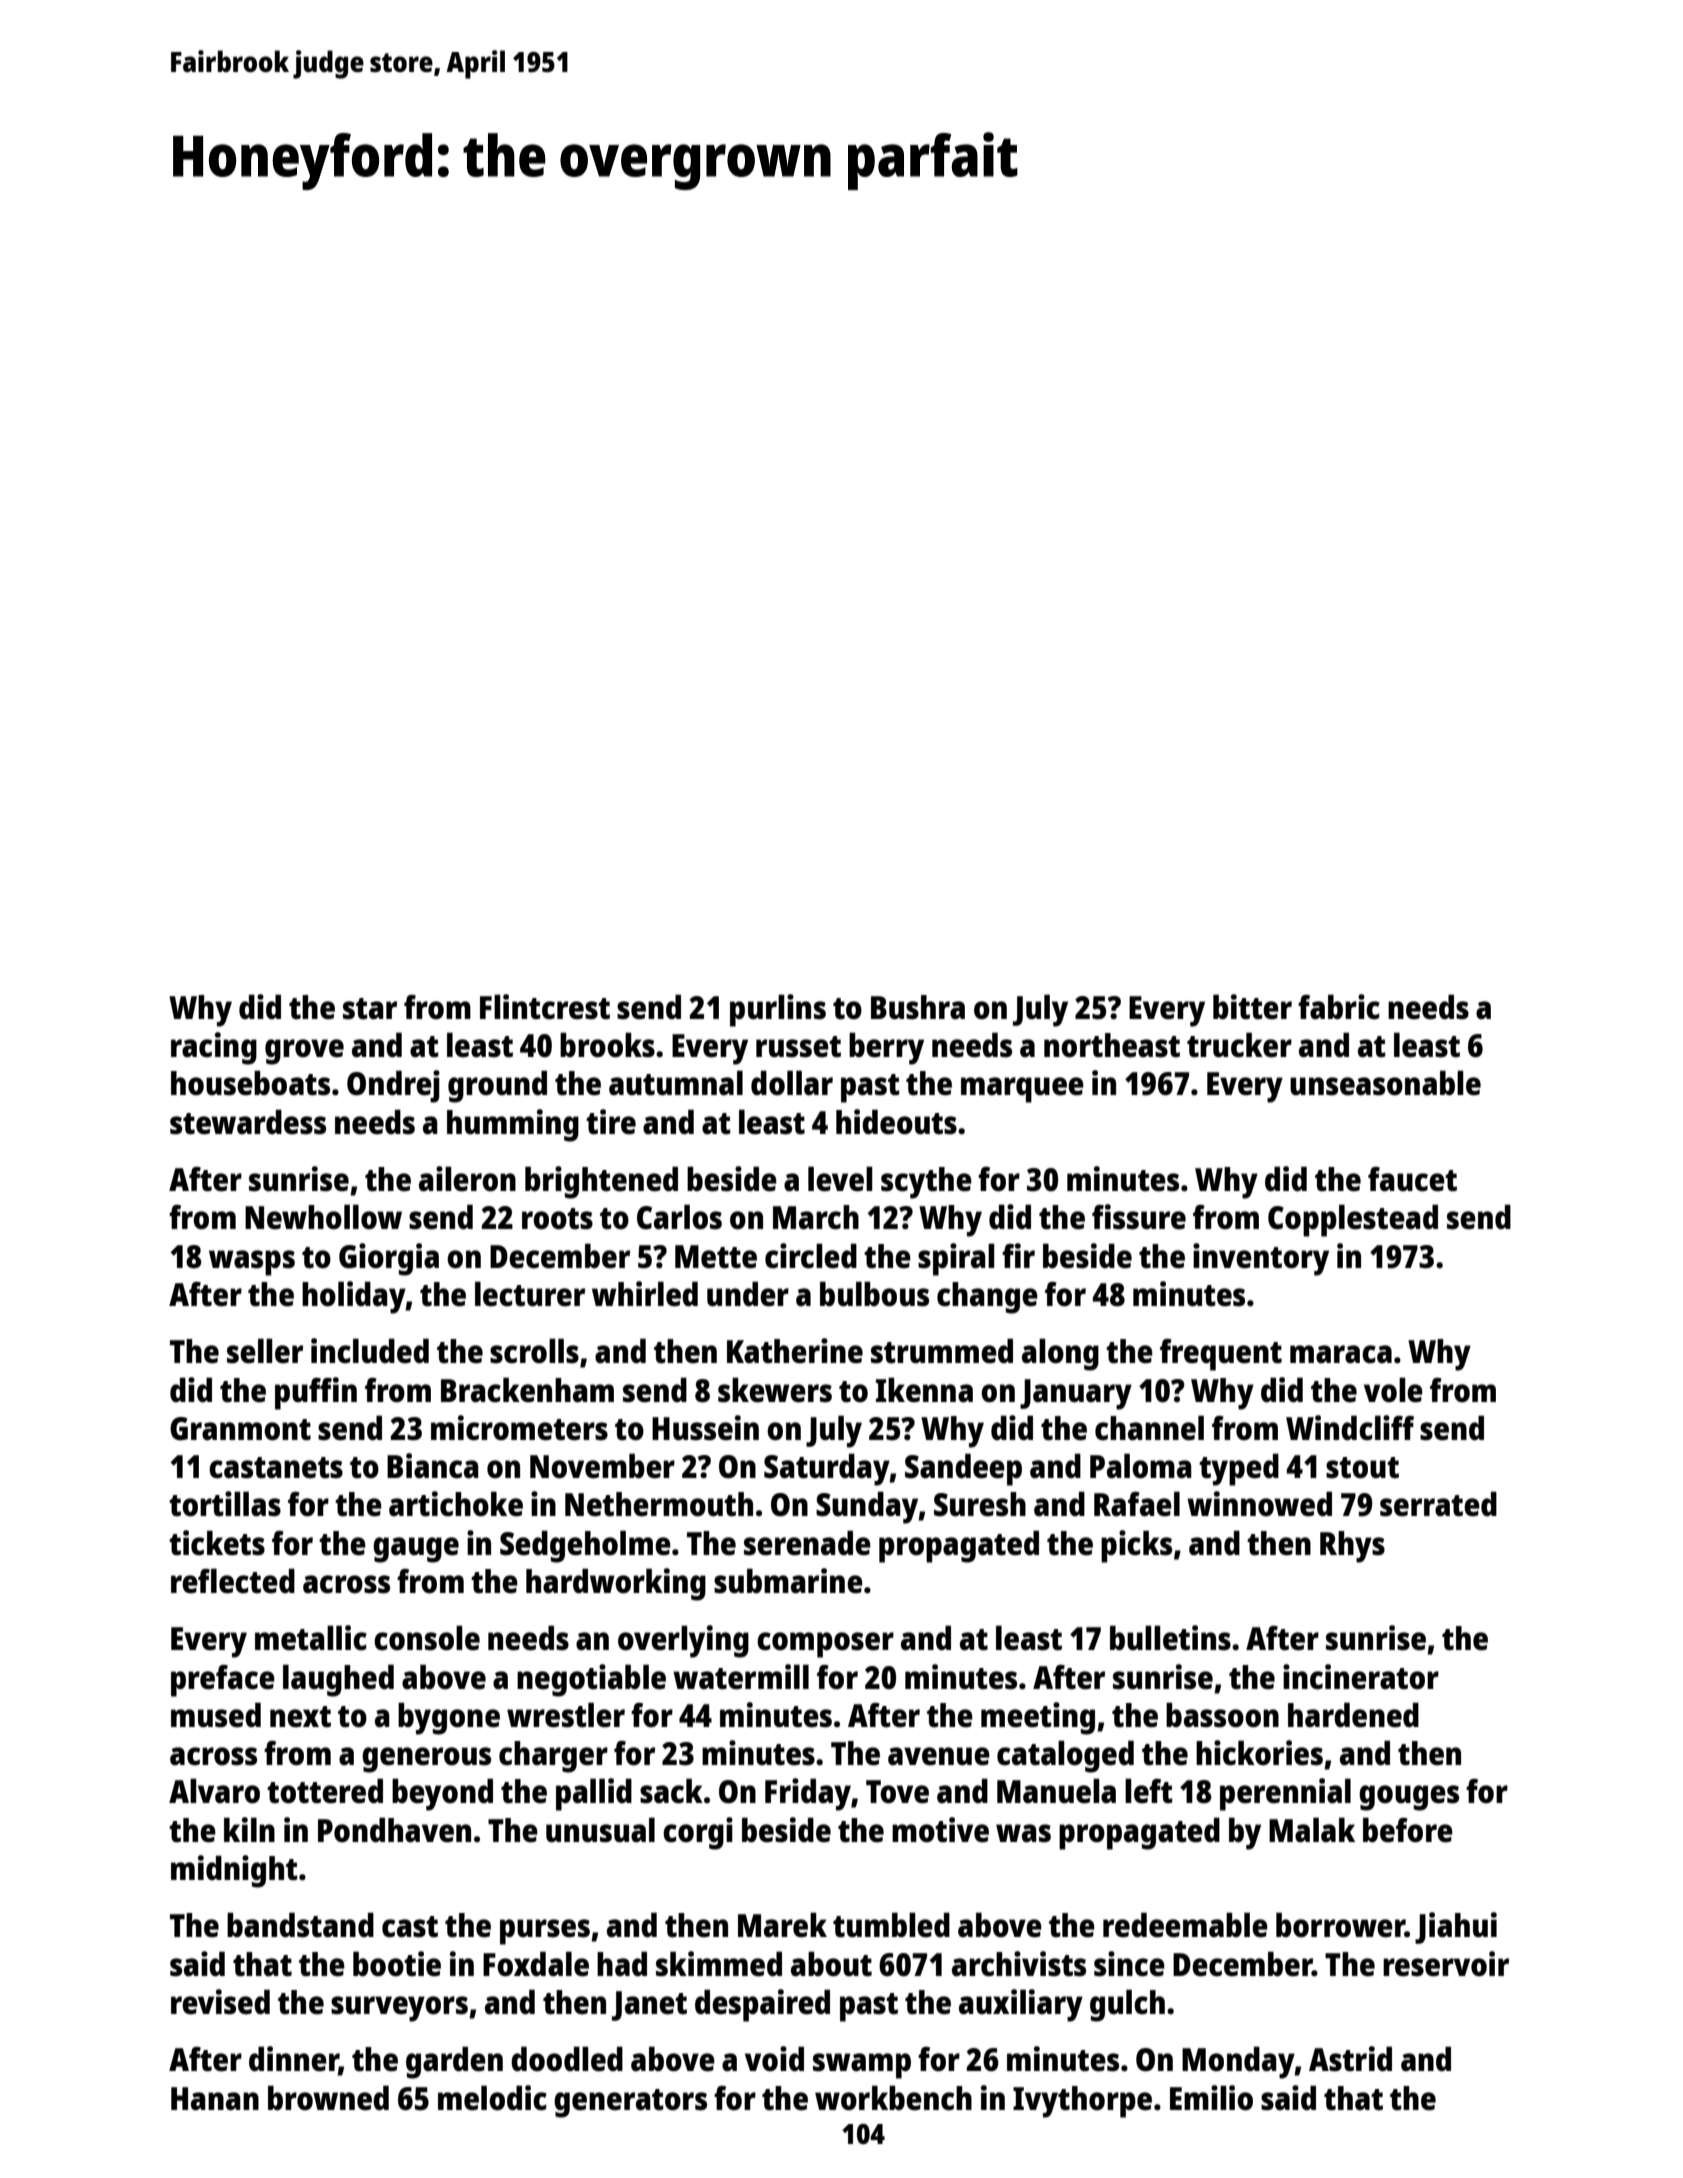 Image resolution: width=1683 pixels, height=2178 pixels. What do you see at coordinates (874, 1294) in the screenshot?
I see `bulbous` at bounding box center [874, 1294].
